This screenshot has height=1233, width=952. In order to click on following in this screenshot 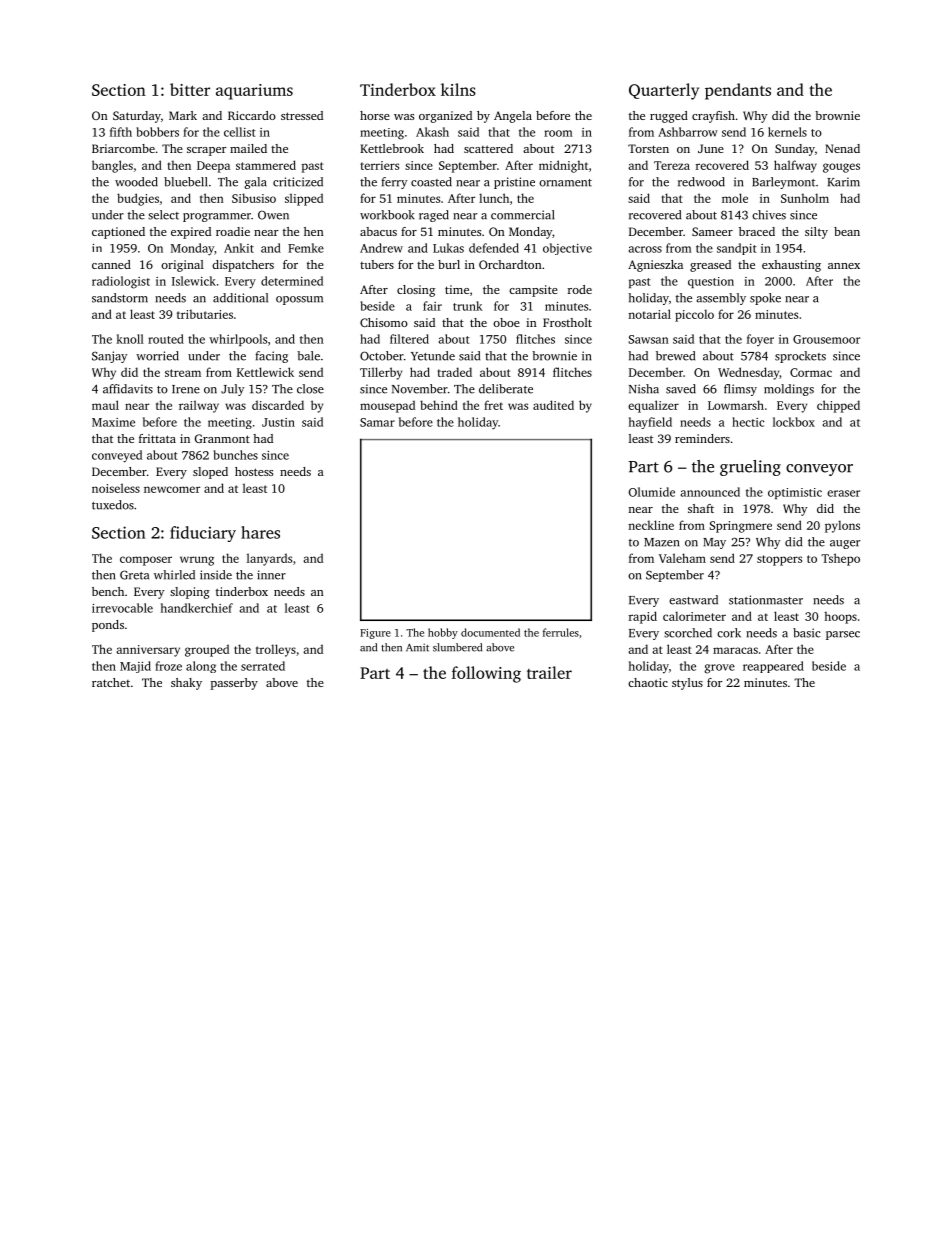, I will do `click(486, 674)`.
